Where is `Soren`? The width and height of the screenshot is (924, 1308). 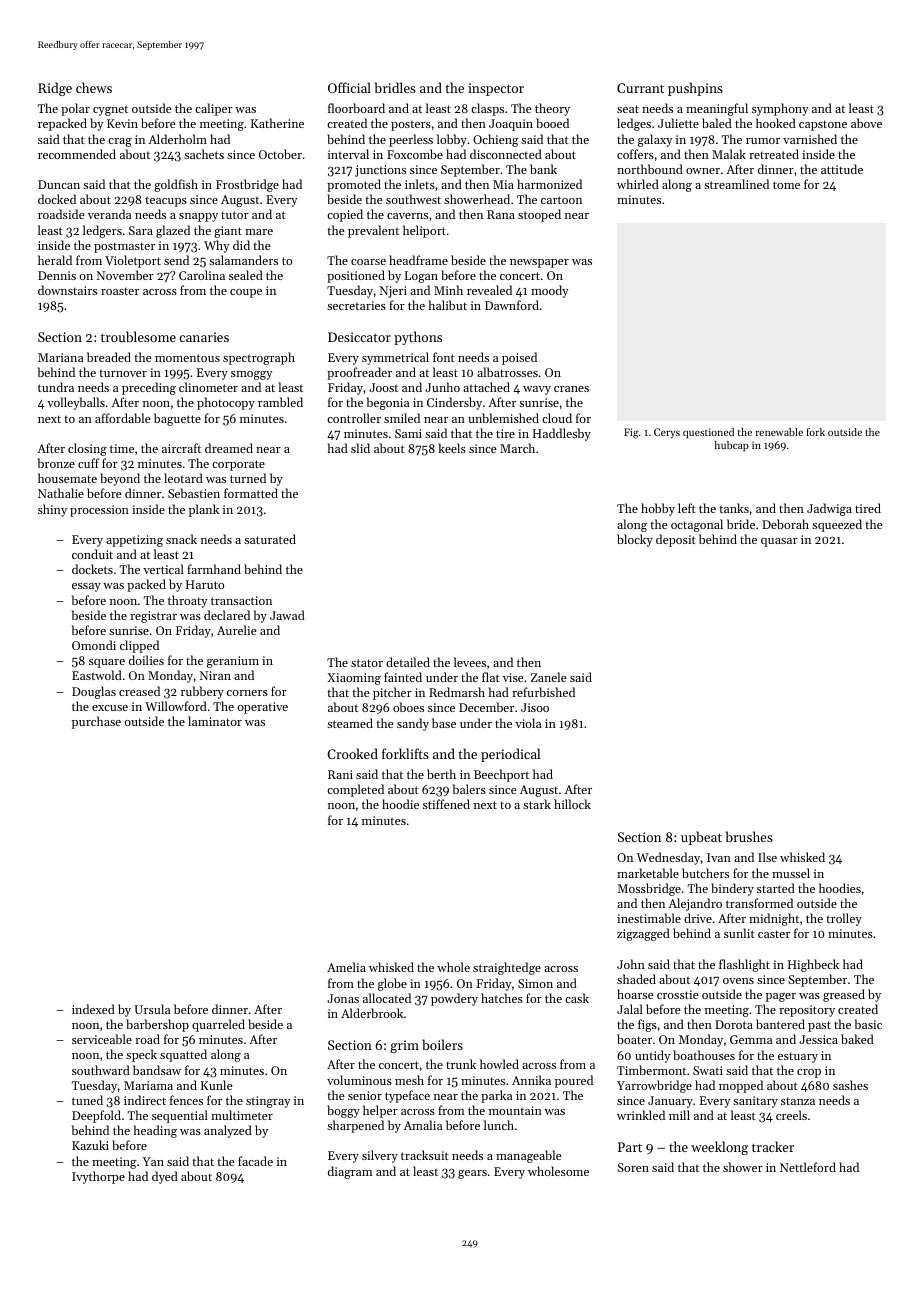
Soren is located at coordinates (633, 1167).
